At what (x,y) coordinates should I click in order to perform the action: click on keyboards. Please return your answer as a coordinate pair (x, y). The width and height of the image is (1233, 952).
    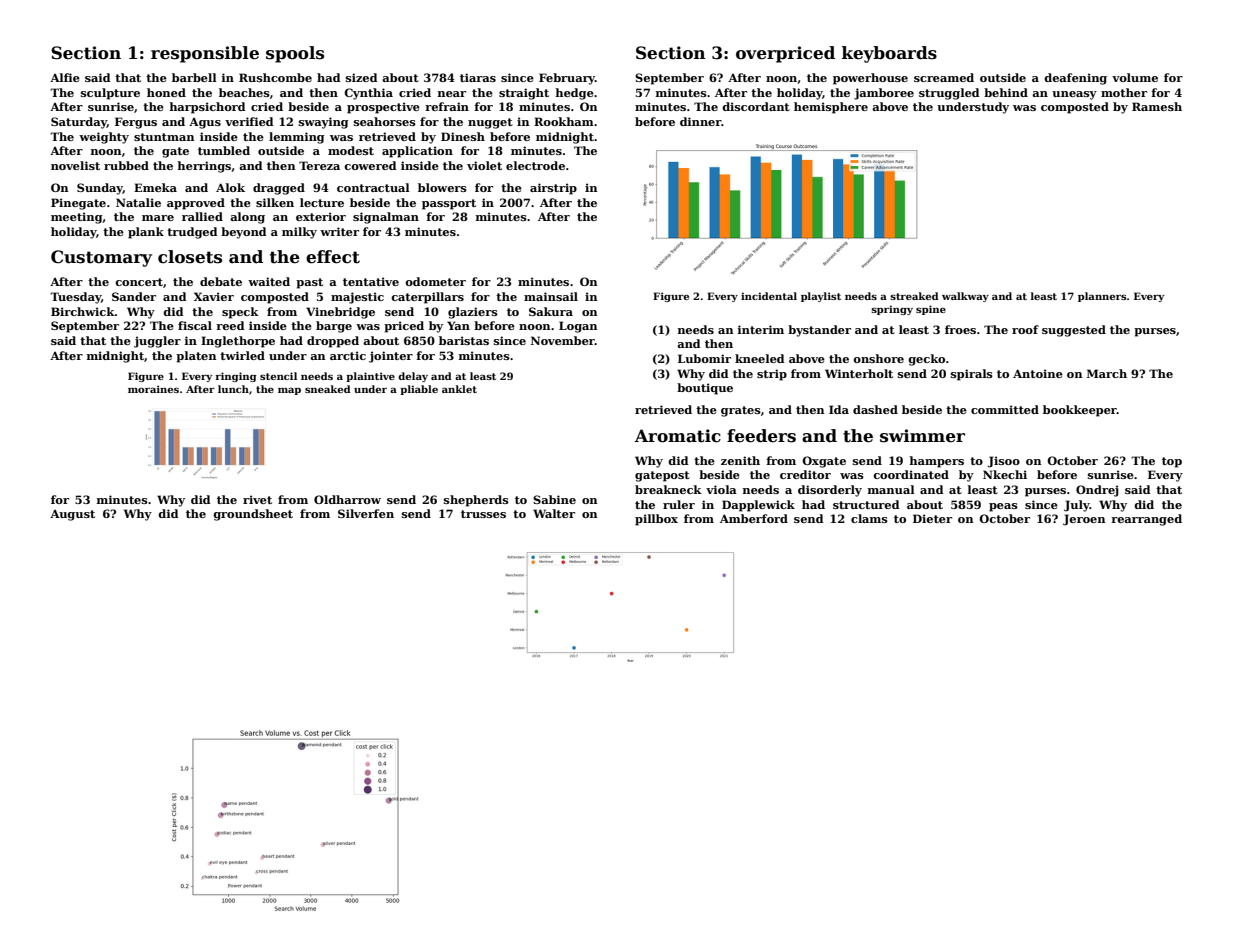
    Looking at the image, I should click on (889, 54).
